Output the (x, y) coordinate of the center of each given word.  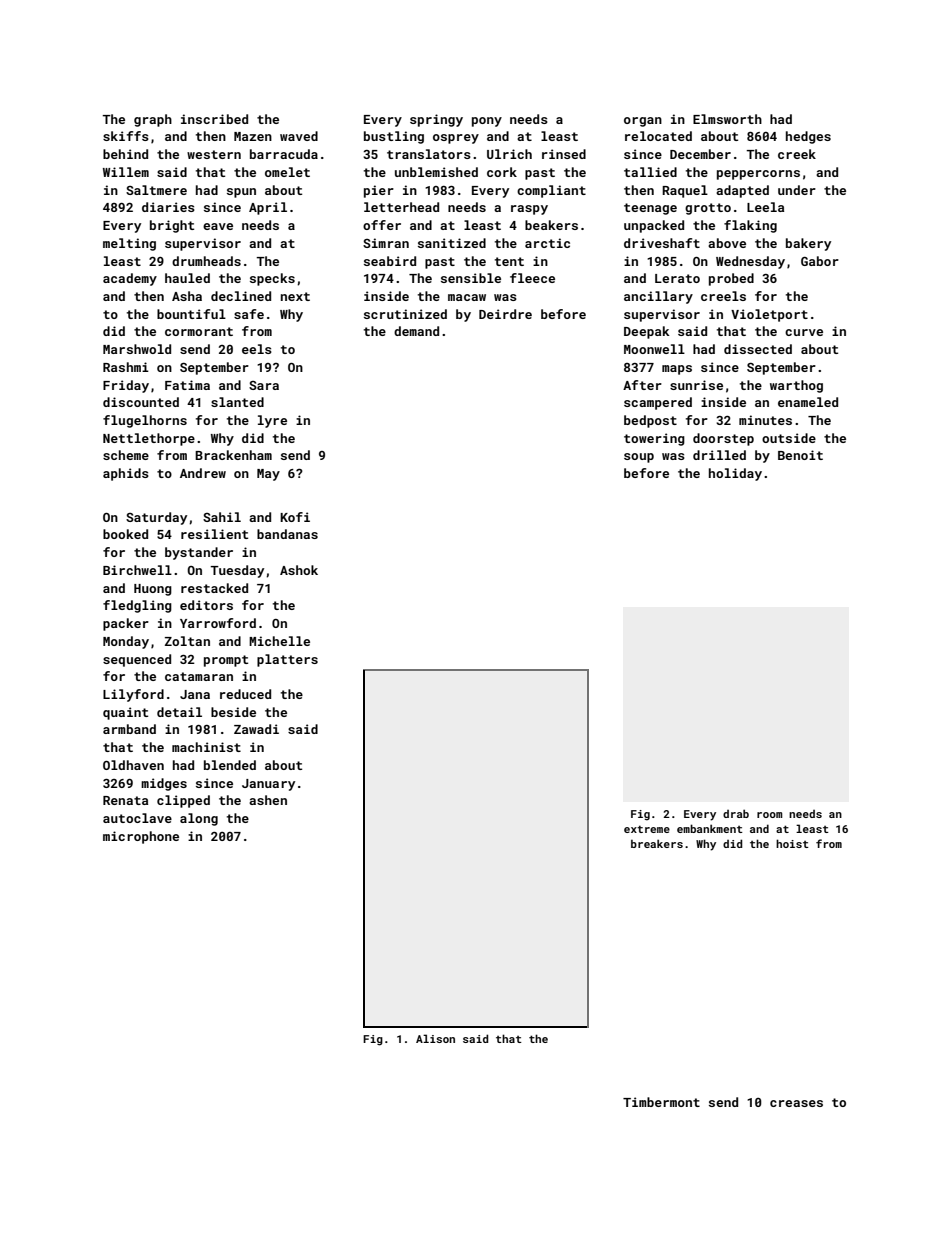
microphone (141, 837)
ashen (268, 800)
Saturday (156, 518)
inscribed (214, 119)
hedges (808, 137)
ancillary (658, 297)
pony (487, 122)
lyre (272, 421)
